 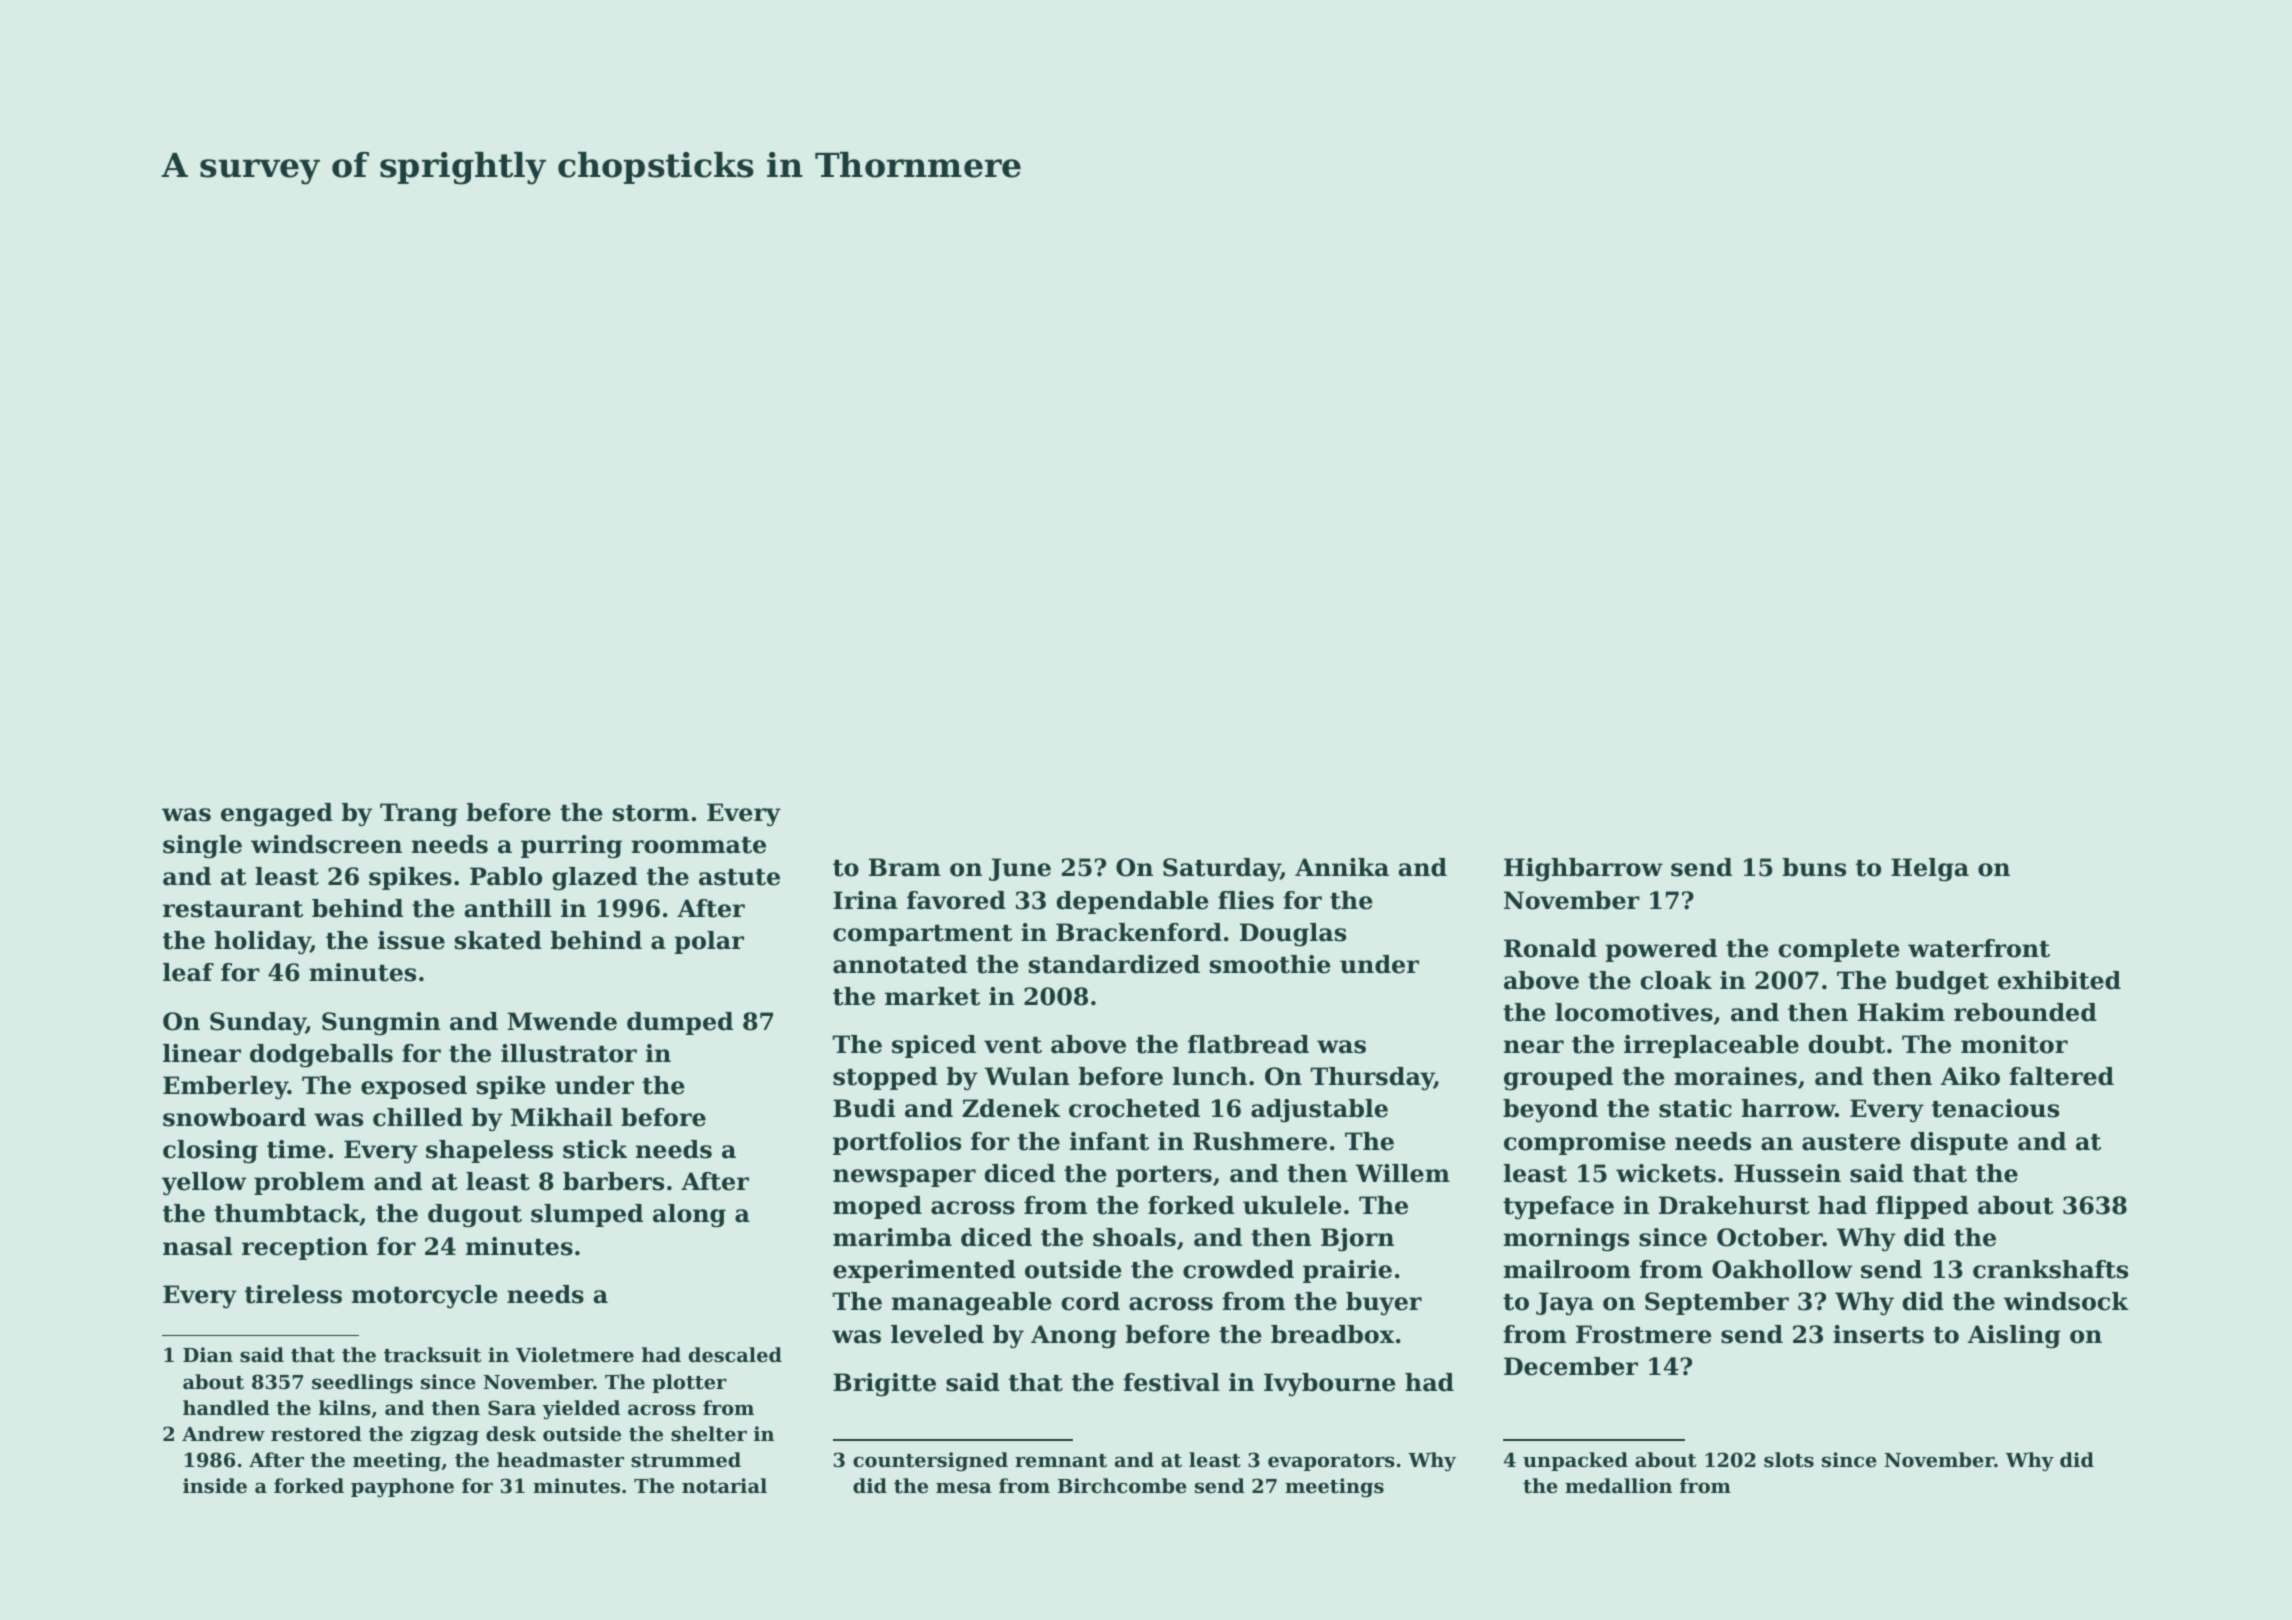 I want to click on windsock, so click(x=2066, y=1301).
